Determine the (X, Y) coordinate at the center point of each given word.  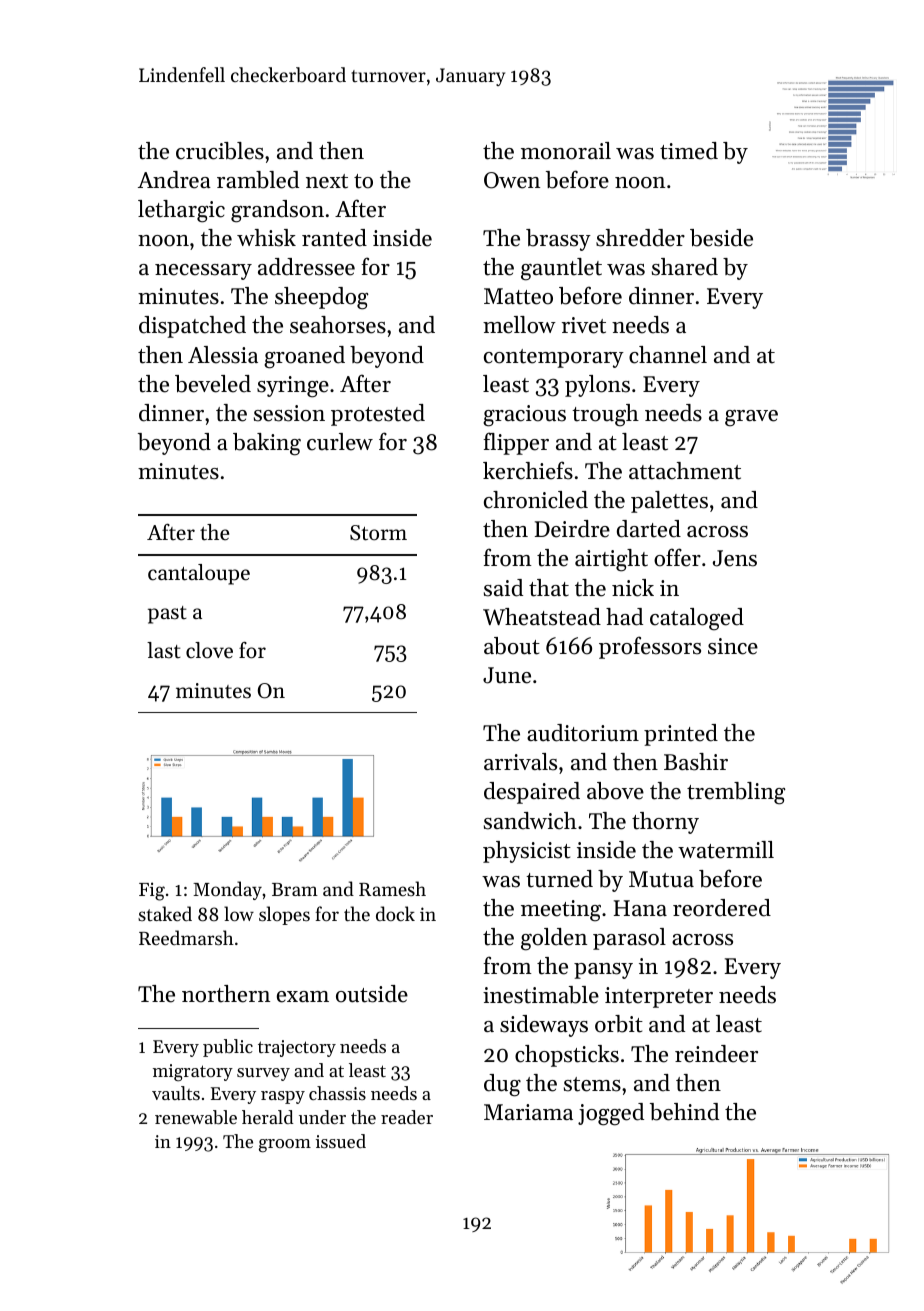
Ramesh (392, 888)
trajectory (297, 1048)
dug (502, 1085)
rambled (258, 180)
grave (751, 418)
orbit (619, 1024)
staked (165, 913)
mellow (519, 325)
